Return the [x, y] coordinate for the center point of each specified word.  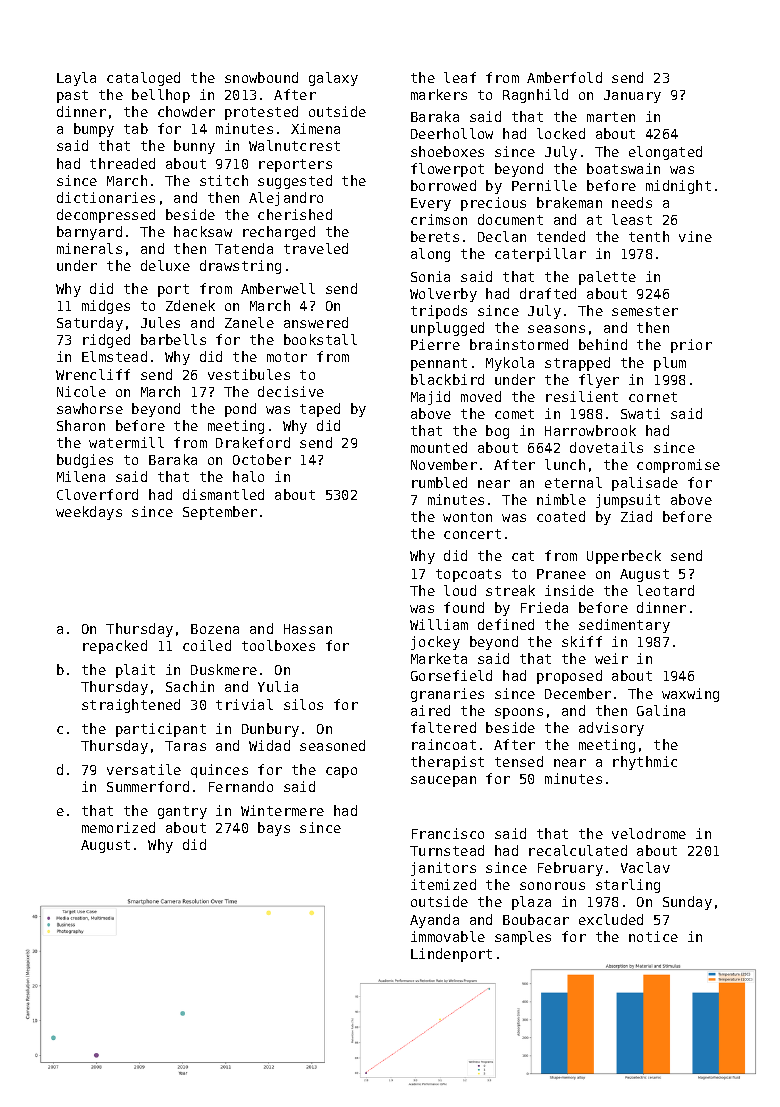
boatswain [623, 168]
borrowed [443, 185]
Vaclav [645, 867]
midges [106, 307]
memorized [118, 827]
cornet [653, 397]
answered [316, 322]
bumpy [94, 130]
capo [341, 772]
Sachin [190, 686]
